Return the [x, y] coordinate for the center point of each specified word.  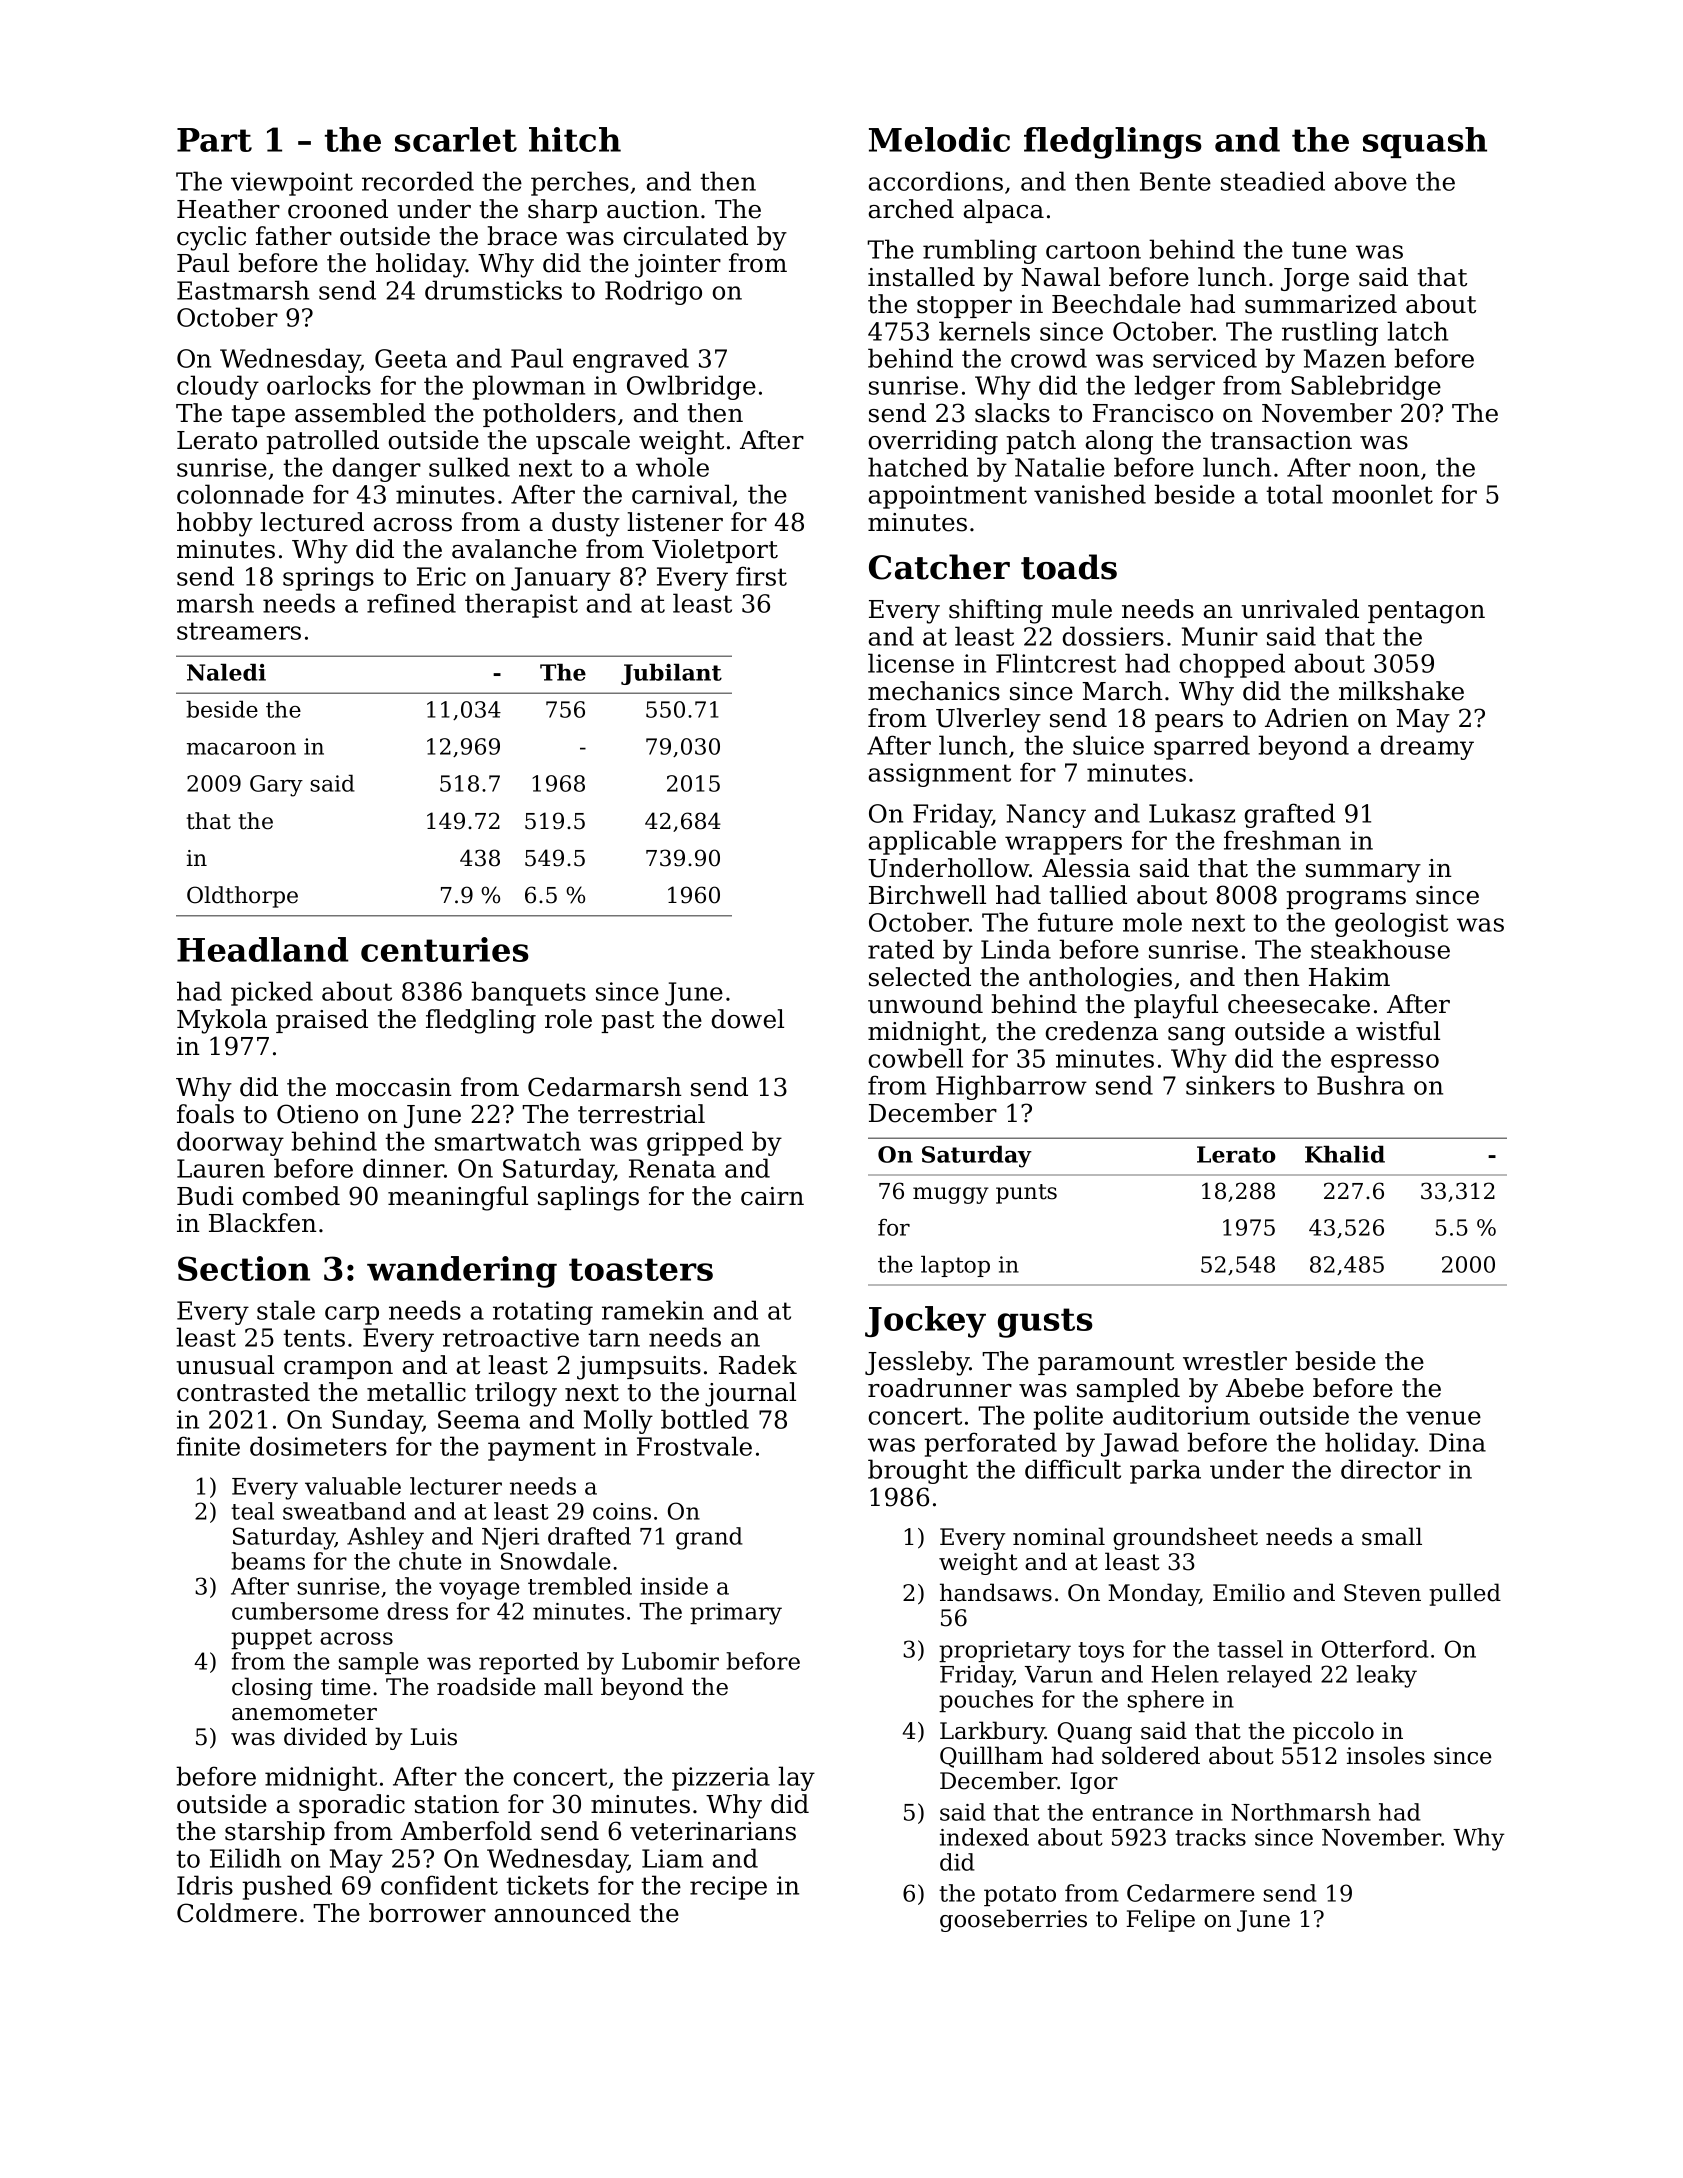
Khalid [1345, 1154]
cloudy [218, 387]
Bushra [1361, 1085]
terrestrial [641, 1114]
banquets [528, 993]
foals [205, 1114]
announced [563, 1913]
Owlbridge [691, 387]
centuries [445, 949]
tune [1319, 250]
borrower [427, 1913]
